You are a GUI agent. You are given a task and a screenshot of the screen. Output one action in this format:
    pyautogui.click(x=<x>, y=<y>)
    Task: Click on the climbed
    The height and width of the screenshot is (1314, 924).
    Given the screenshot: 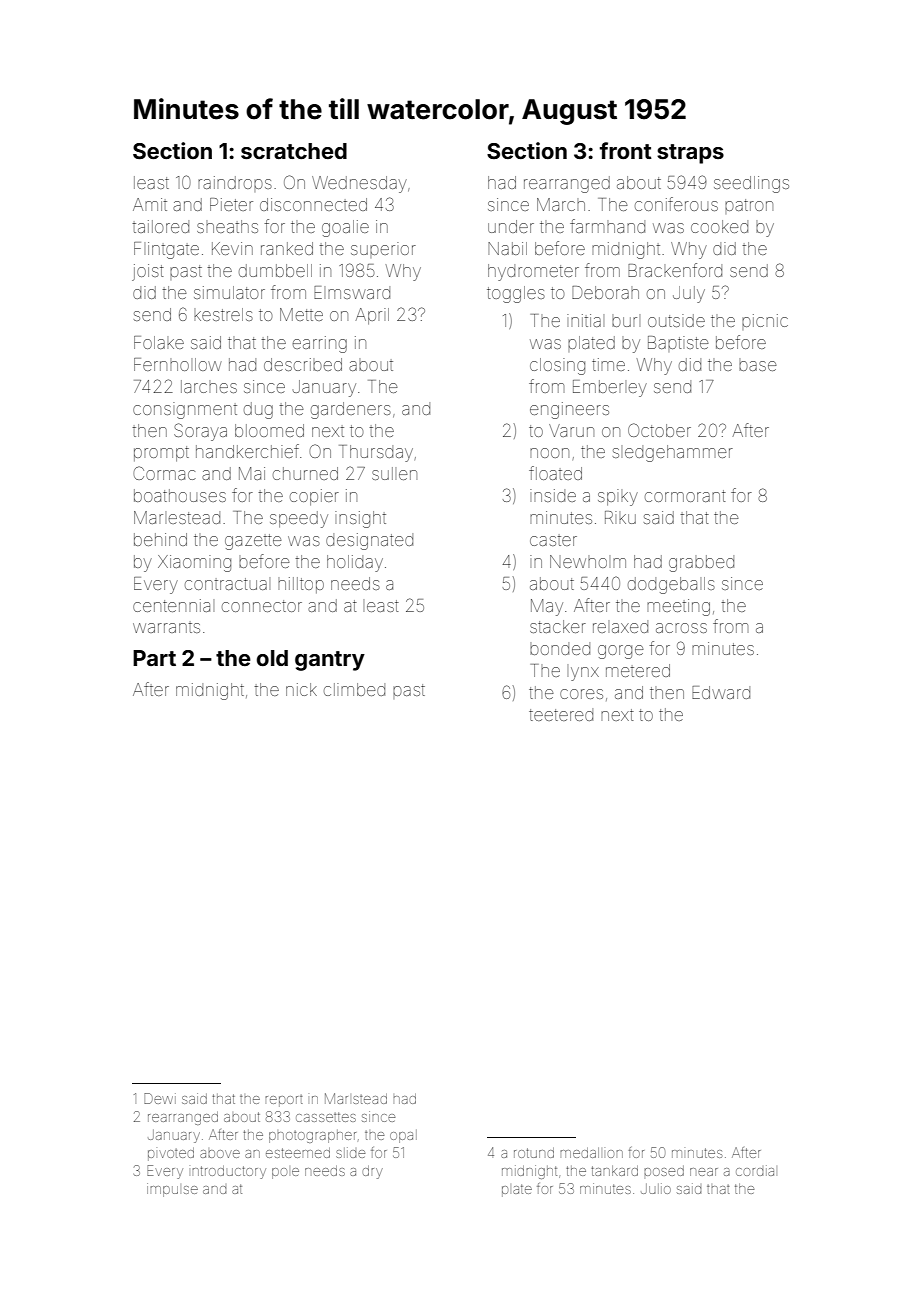 What is the action you would take?
    pyautogui.click(x=354, y=689)
